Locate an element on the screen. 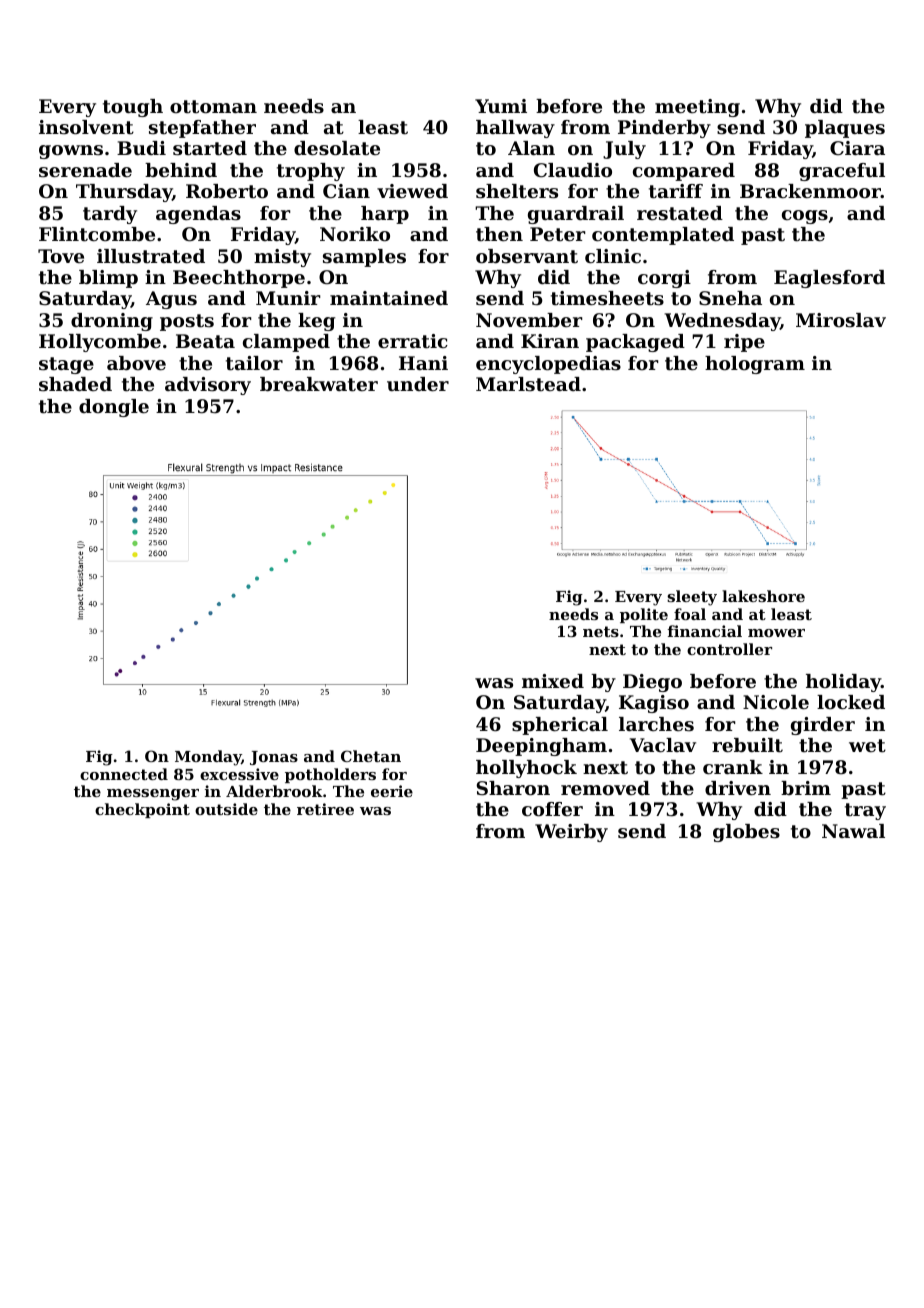 Image resolution: width=924 pixels, height=1308 pixels. Yumi is located at coordinates (501, 106).
